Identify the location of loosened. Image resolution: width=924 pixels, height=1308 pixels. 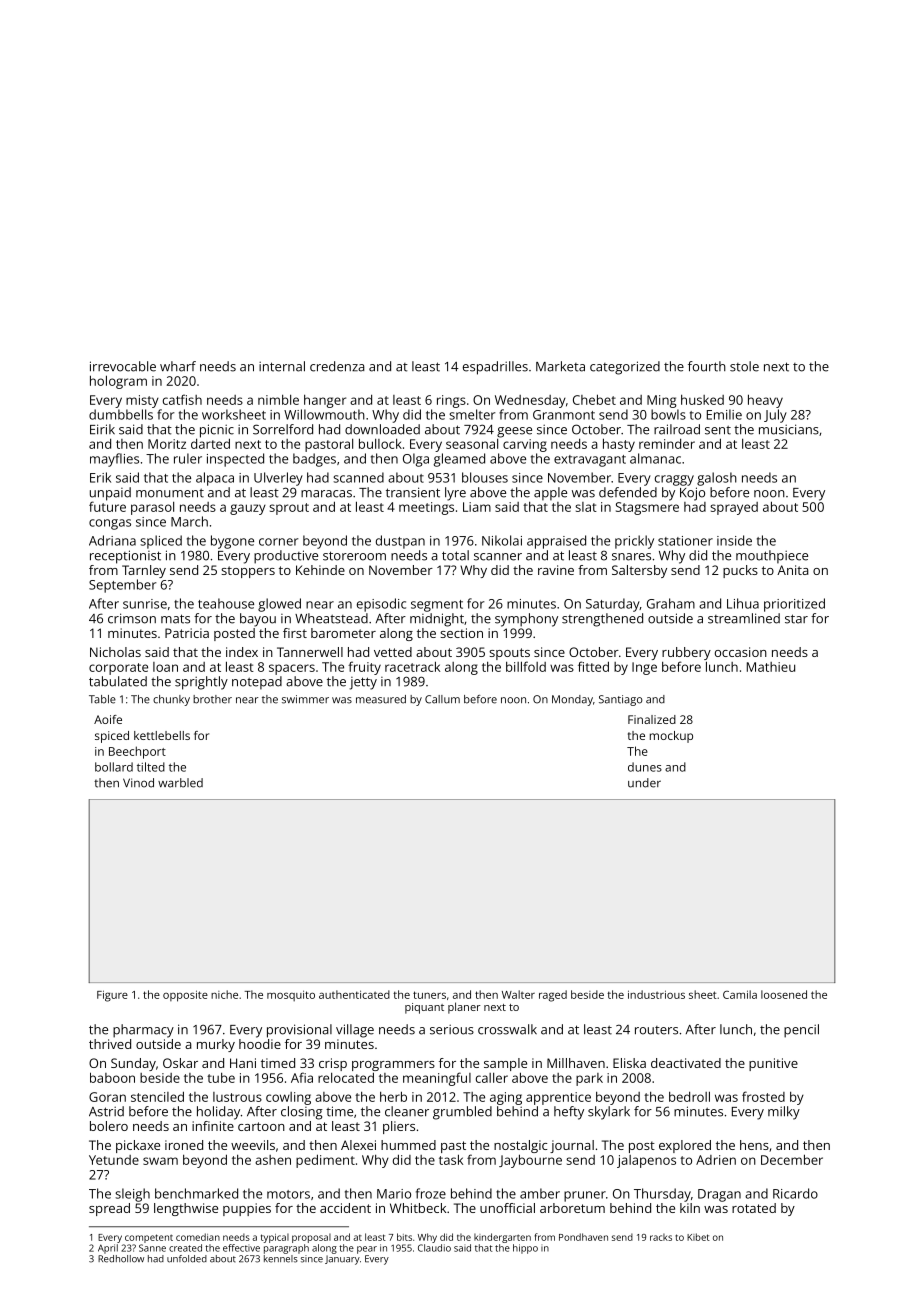
(784, 994).
